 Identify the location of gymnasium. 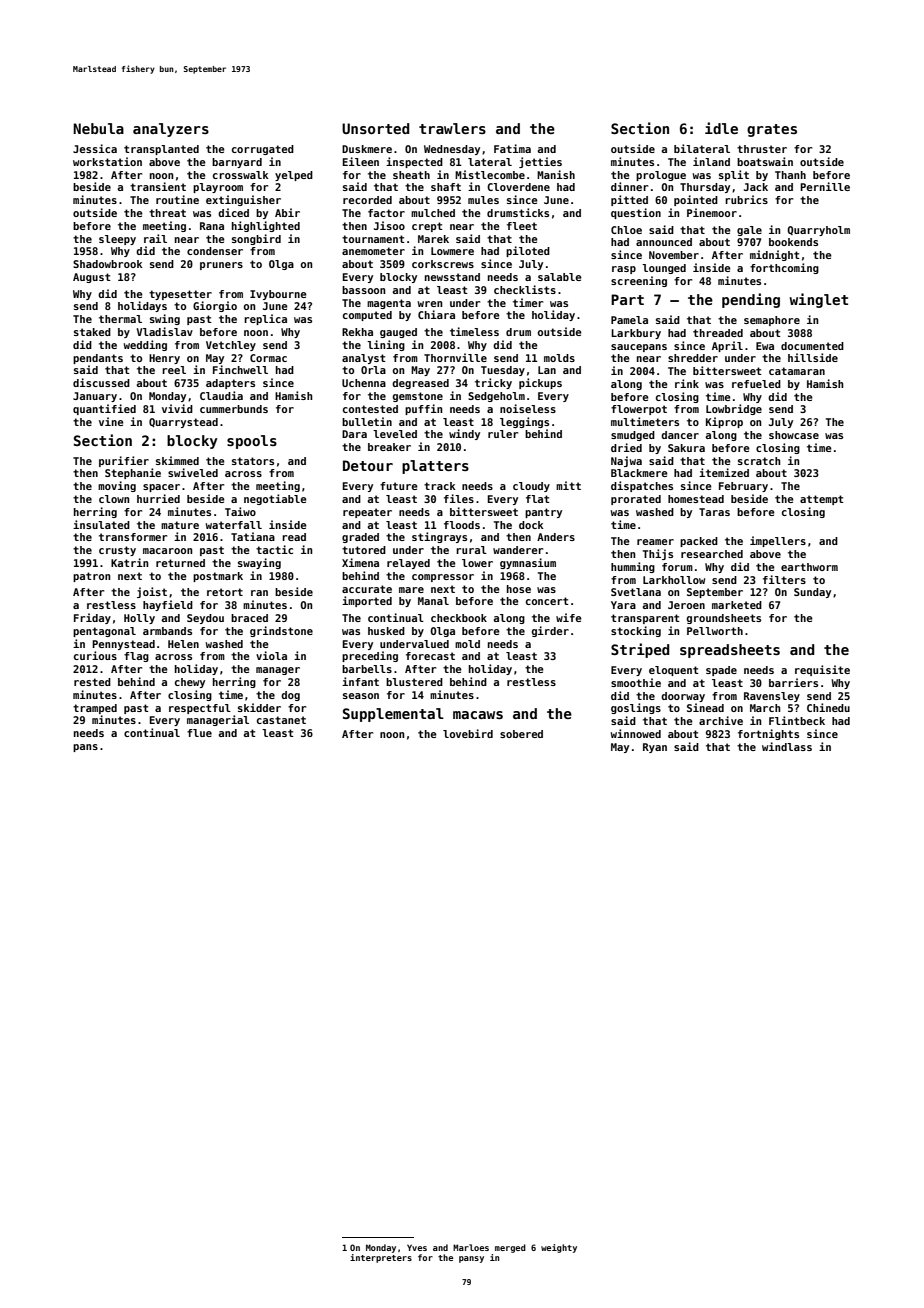
(528, 563).
